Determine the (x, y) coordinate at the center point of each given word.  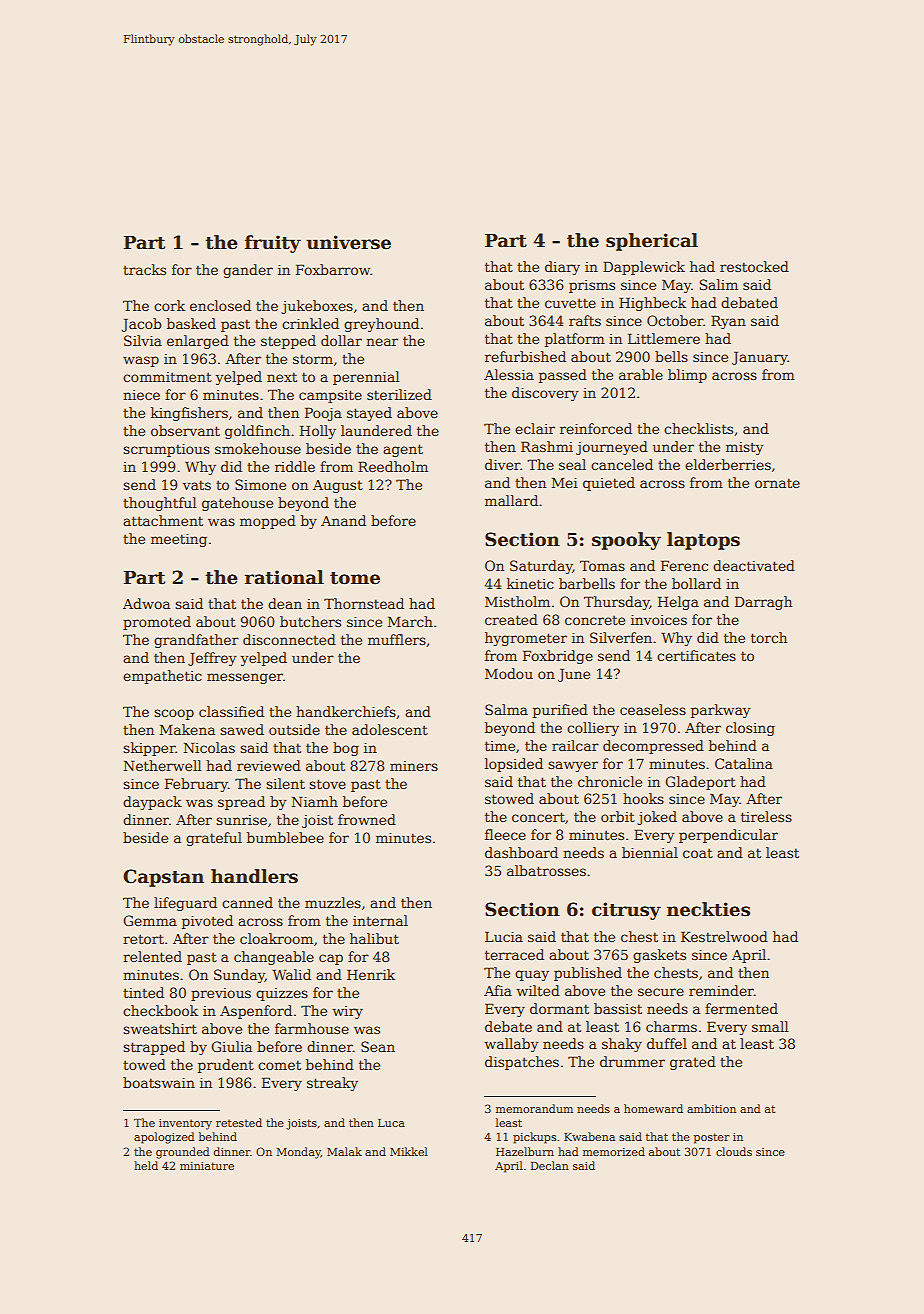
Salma (506, 709)
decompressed (653, 747)
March (410, 621)
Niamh (314, 801)
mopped (268, 522)
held (146, 1165)
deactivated (754, 565)
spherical (652, 242)
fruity (273, 244)
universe (348, 242)
